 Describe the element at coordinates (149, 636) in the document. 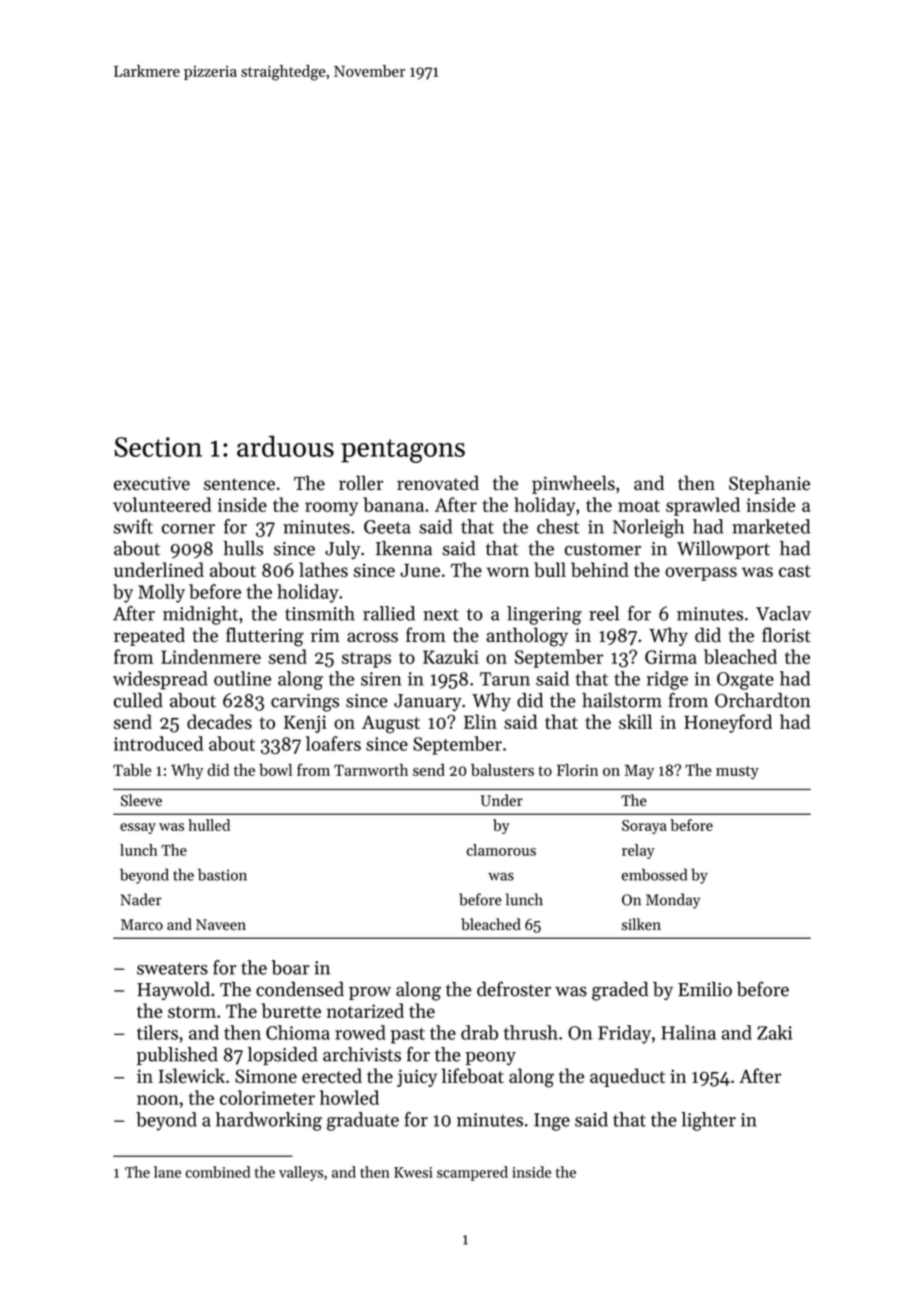

I see `repeated` at that location.
